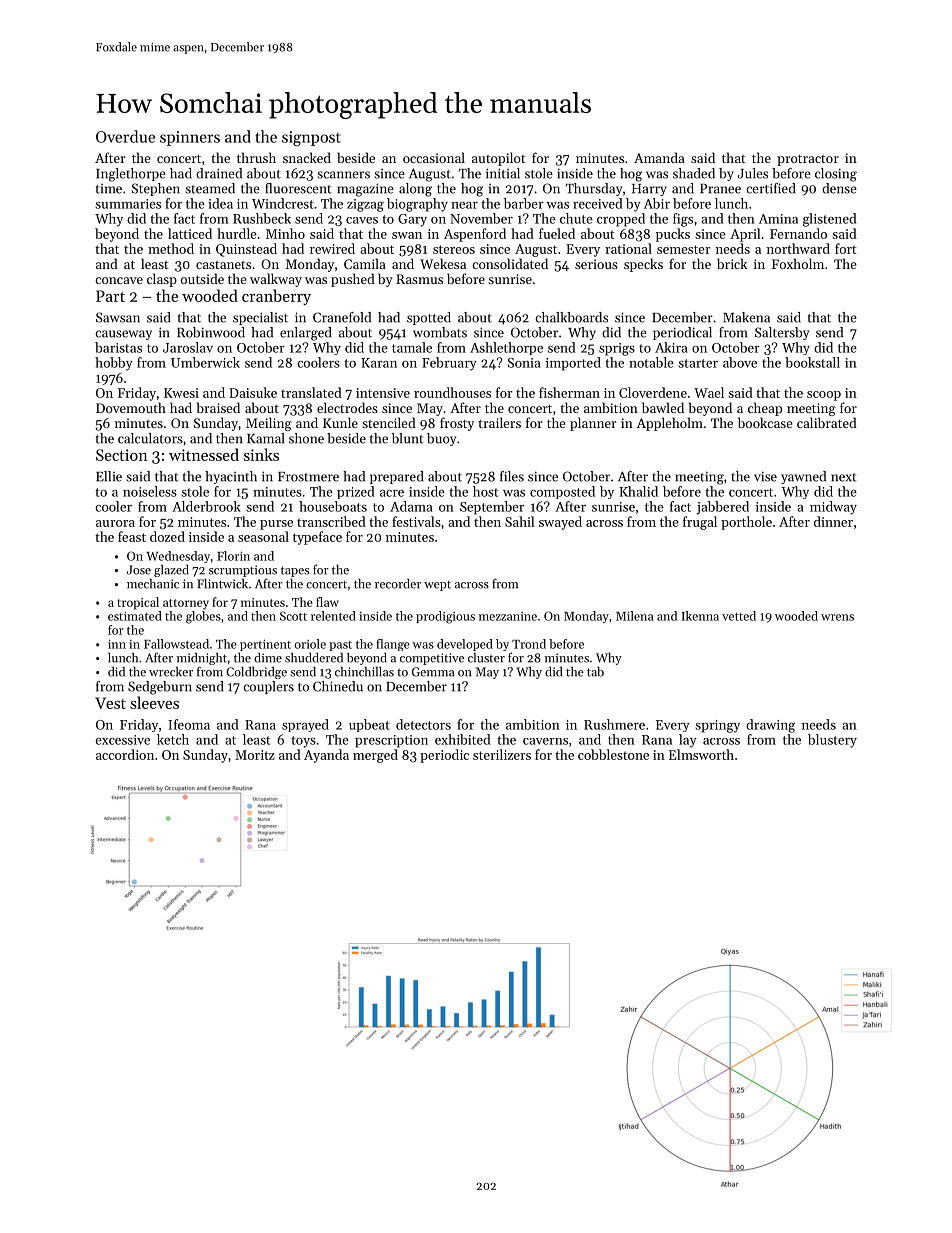 Image resolution: width=952 pixels, height=1233 pixels. I want to click on signpost, so click(311, 138).
